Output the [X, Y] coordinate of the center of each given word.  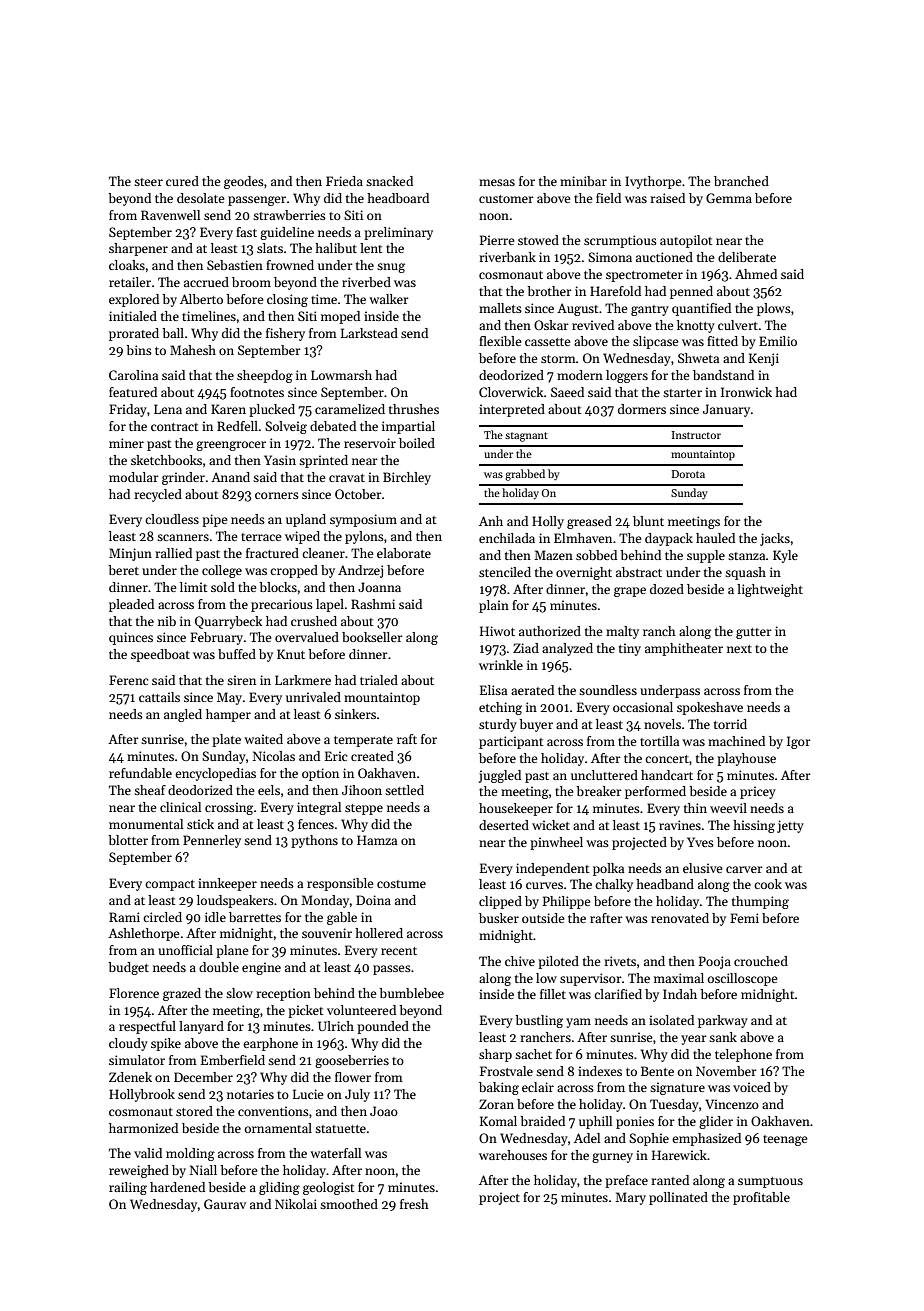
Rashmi [373, 604]
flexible [500, 341]
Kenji [764, 359]
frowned [290, 265]
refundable [140, 773]
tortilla [659, 741]
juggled [500, 776]
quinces [131, 638]
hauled [715, 538]
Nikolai [296, 1204]
